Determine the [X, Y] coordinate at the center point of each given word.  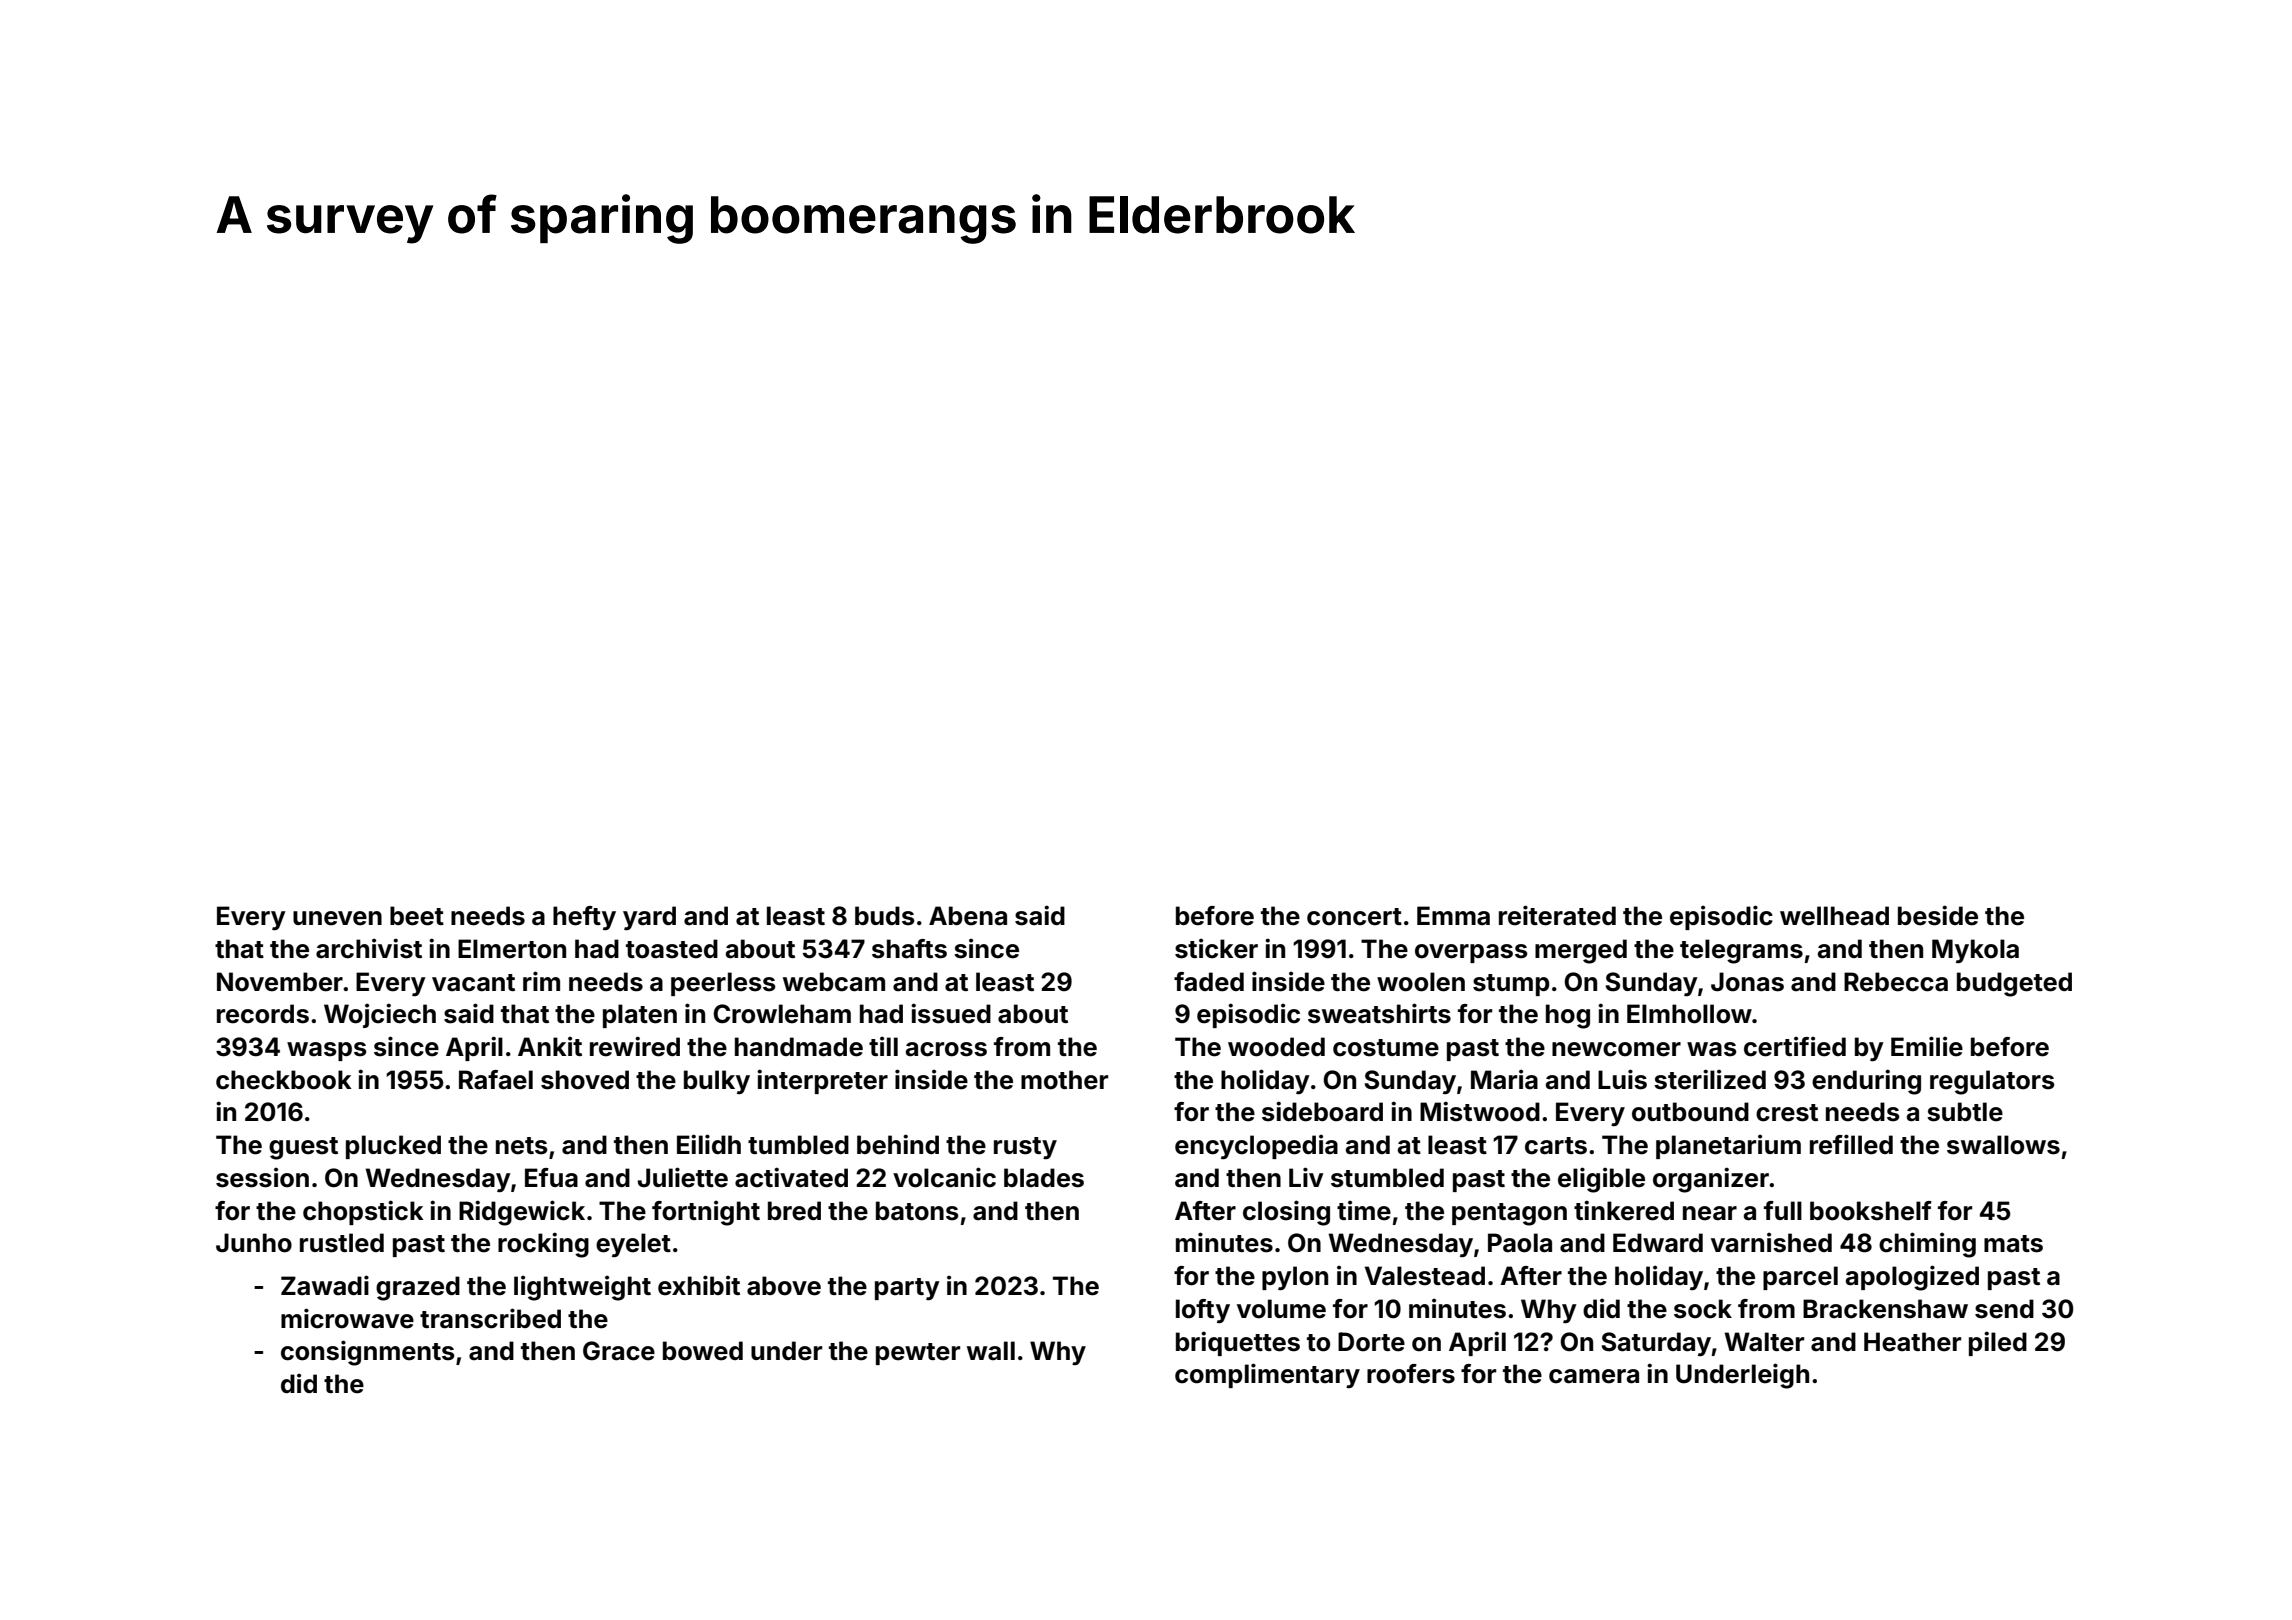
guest [303, 1148]
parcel [1800, 1278]
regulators [1992, 1082]
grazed [418, 1288]
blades [1044, 1178]
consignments [368, 1353]
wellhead [1834, 916]
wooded [1276, 1047]
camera [1594, 1376]
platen [640, 1016]
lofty [1203, 1311]
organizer [1711, 1180]
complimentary [1267, 1375]
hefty [584, 918]
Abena [968, 916]
